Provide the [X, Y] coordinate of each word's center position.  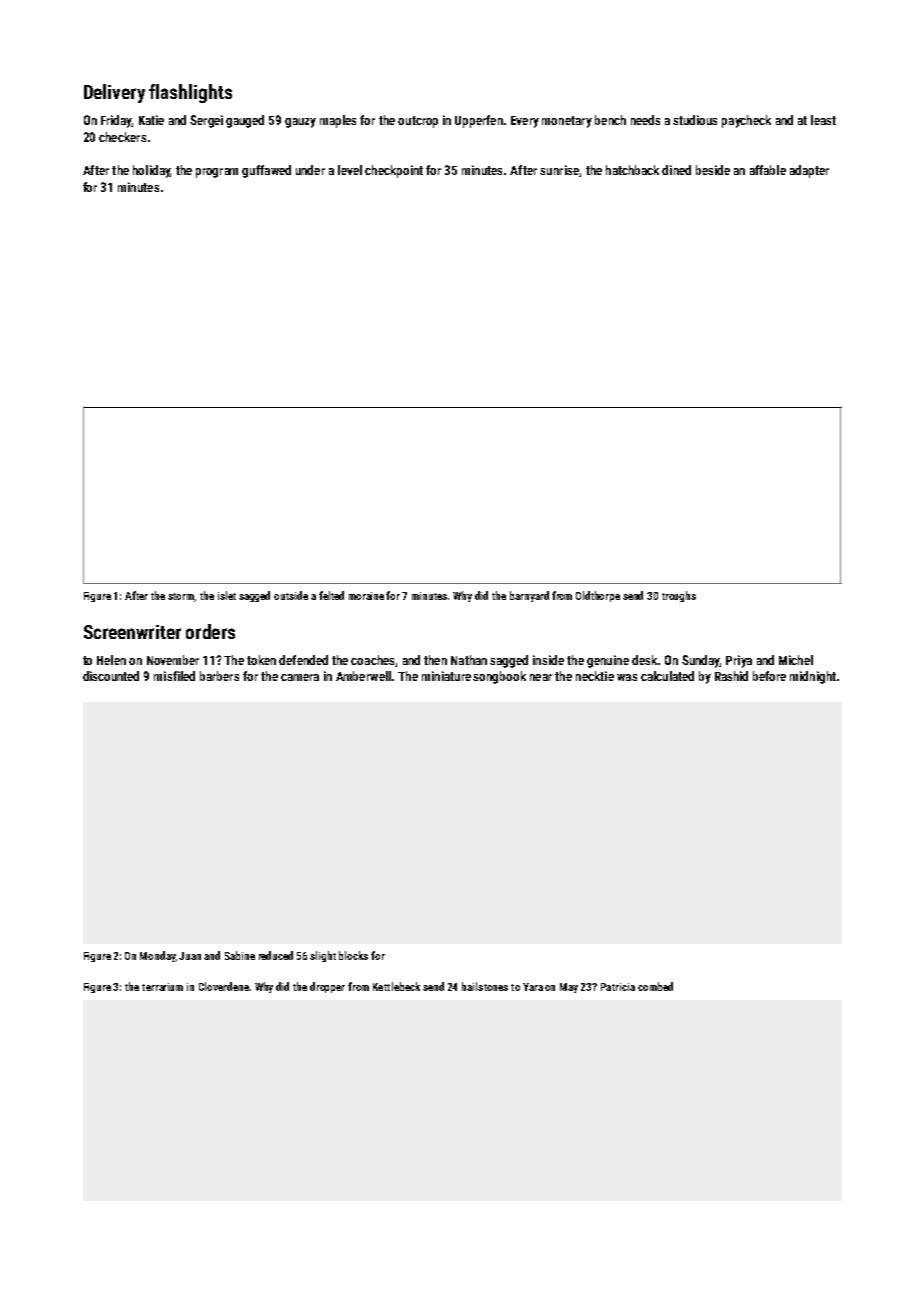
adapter [809, 171]
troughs [679, 596]
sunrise [559, 170]
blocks [353, 955]
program [217, 173]
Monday [158, 956]
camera [300, 677]
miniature [446, 676]
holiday [151, 171]
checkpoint [394, 171]
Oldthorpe [598, 596]
